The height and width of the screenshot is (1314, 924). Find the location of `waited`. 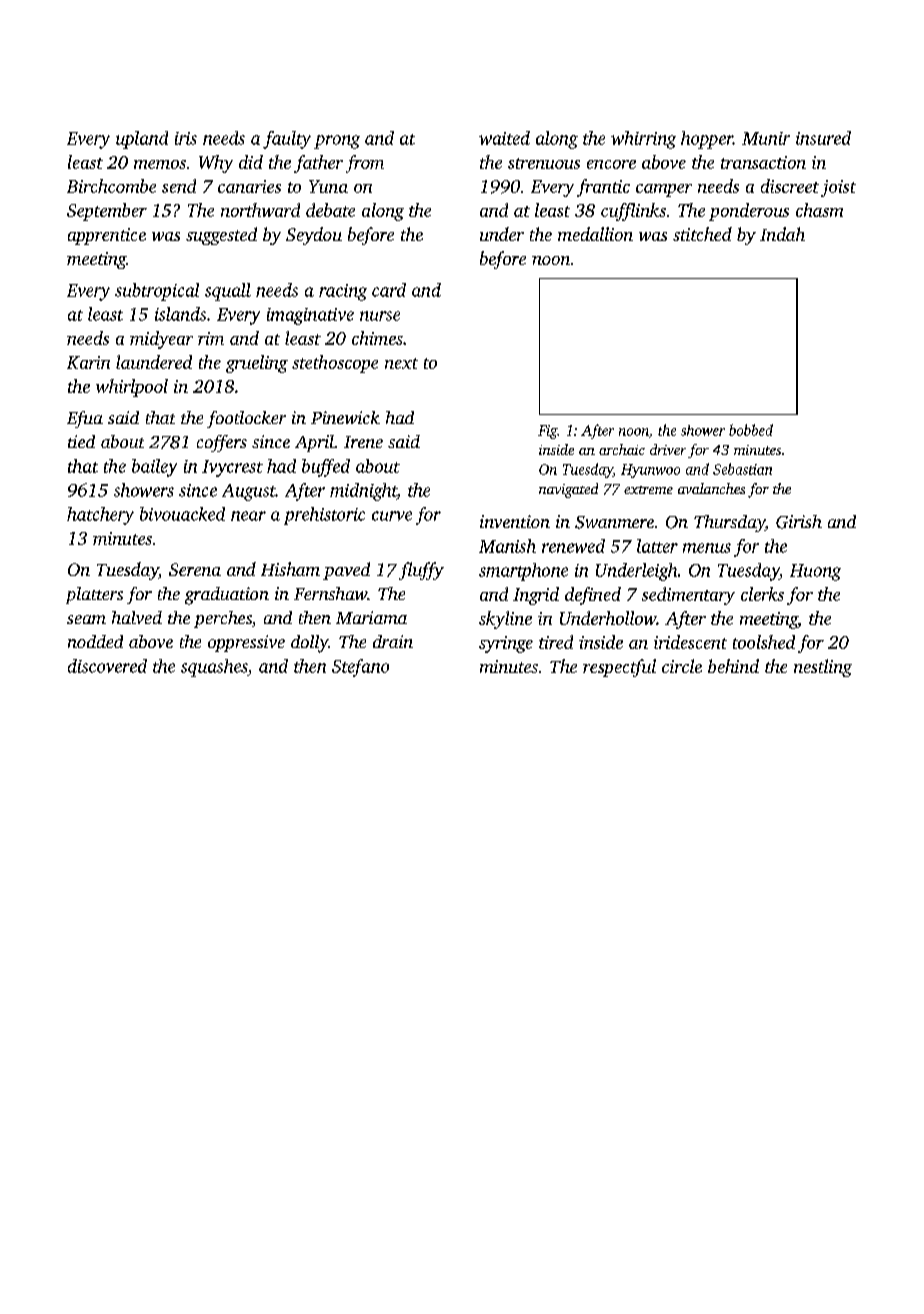

waited is located at coordinates (504, 138).
